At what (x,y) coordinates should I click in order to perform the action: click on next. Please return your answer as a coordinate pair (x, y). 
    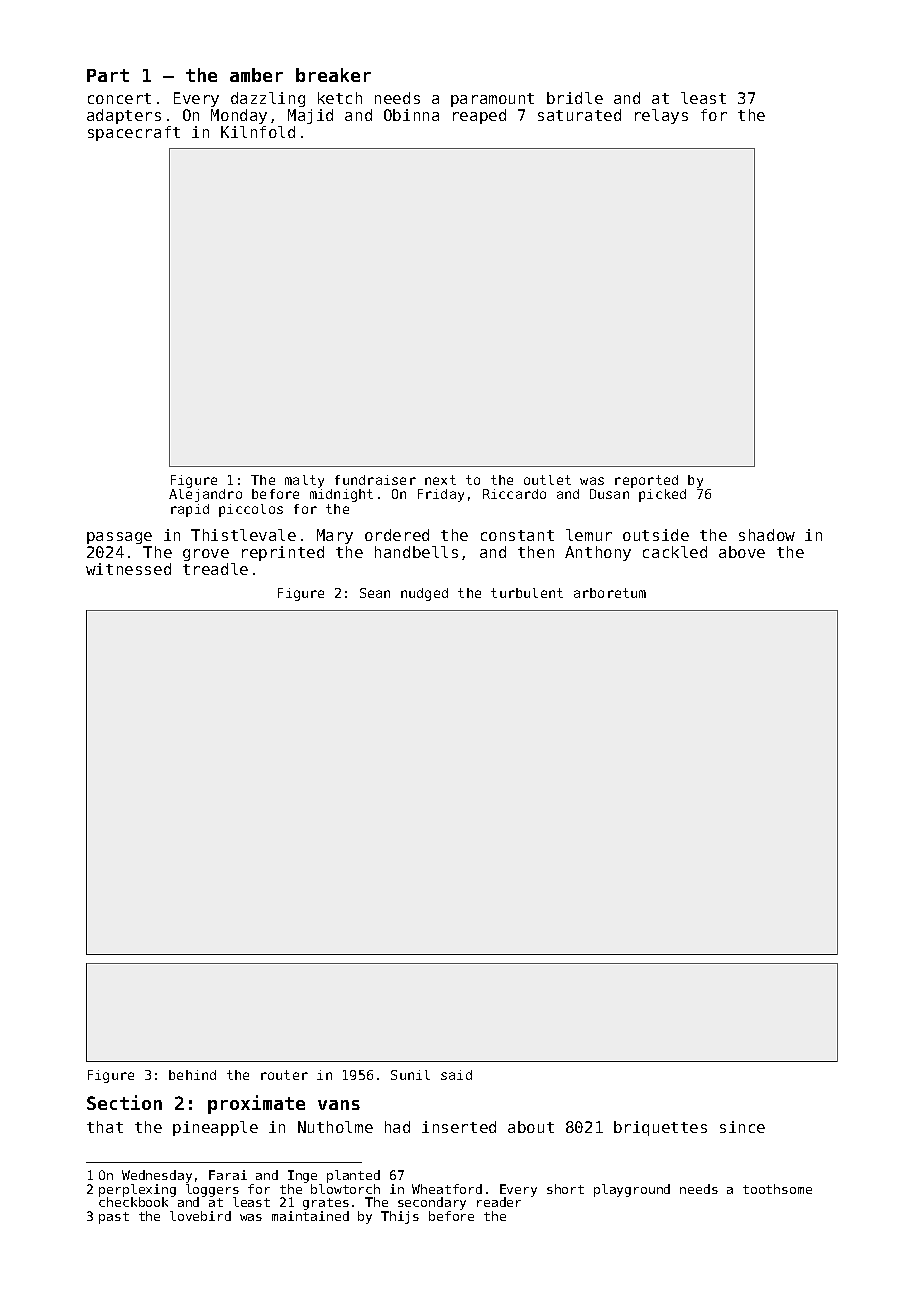
    Looking at the image, I should click on (440, 480).
